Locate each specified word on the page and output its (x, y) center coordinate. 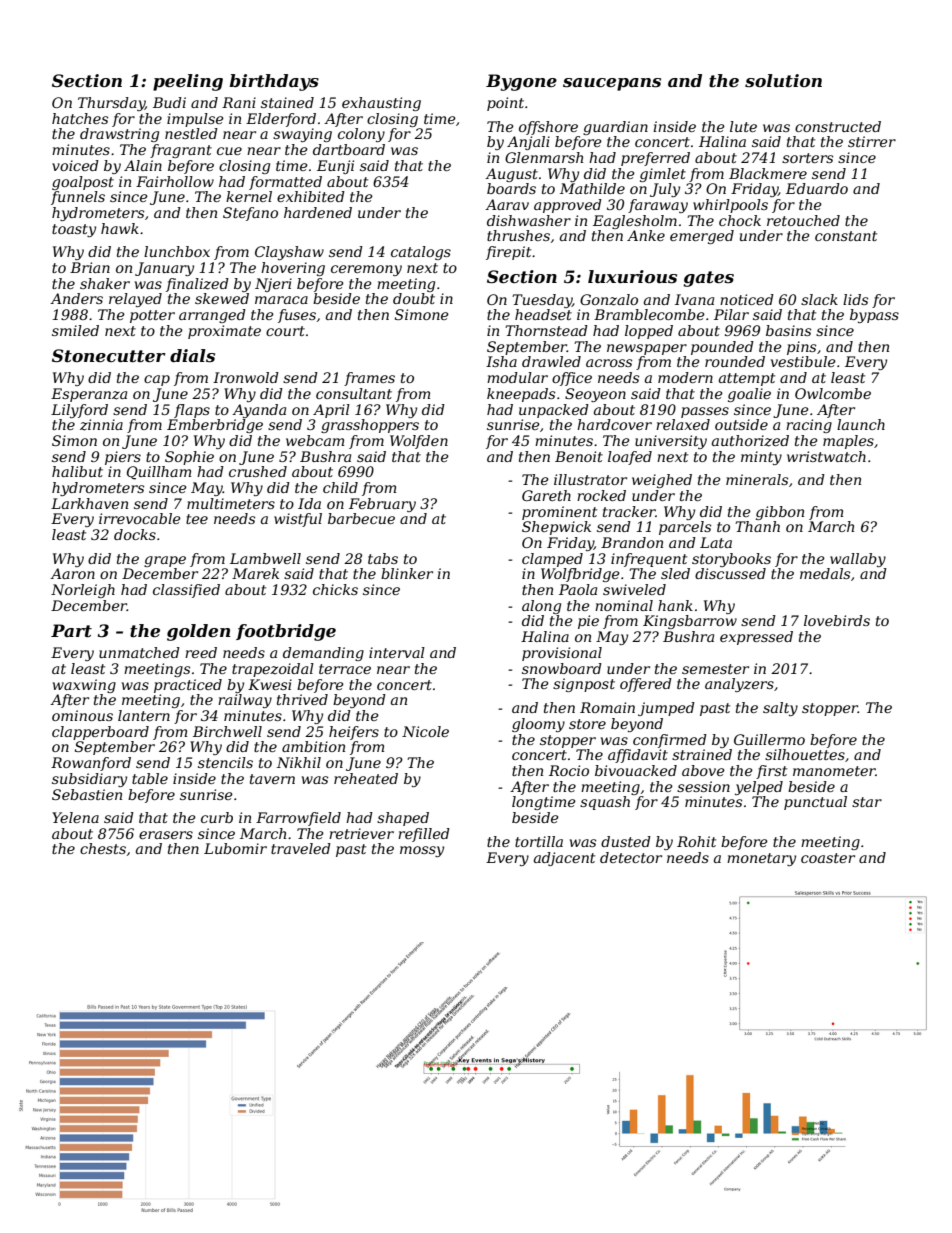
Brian (90, 267)
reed (201, 652)
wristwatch (826, 456)
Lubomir (235, 848)
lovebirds (837, 620)
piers (123, 458)
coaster (828, 858)
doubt (414, 298)
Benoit (579, 456)
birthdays (274, 82)
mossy (422, 851)
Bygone (521, 82)
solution (783, 80)
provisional (562, 654)
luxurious (632, 277)
